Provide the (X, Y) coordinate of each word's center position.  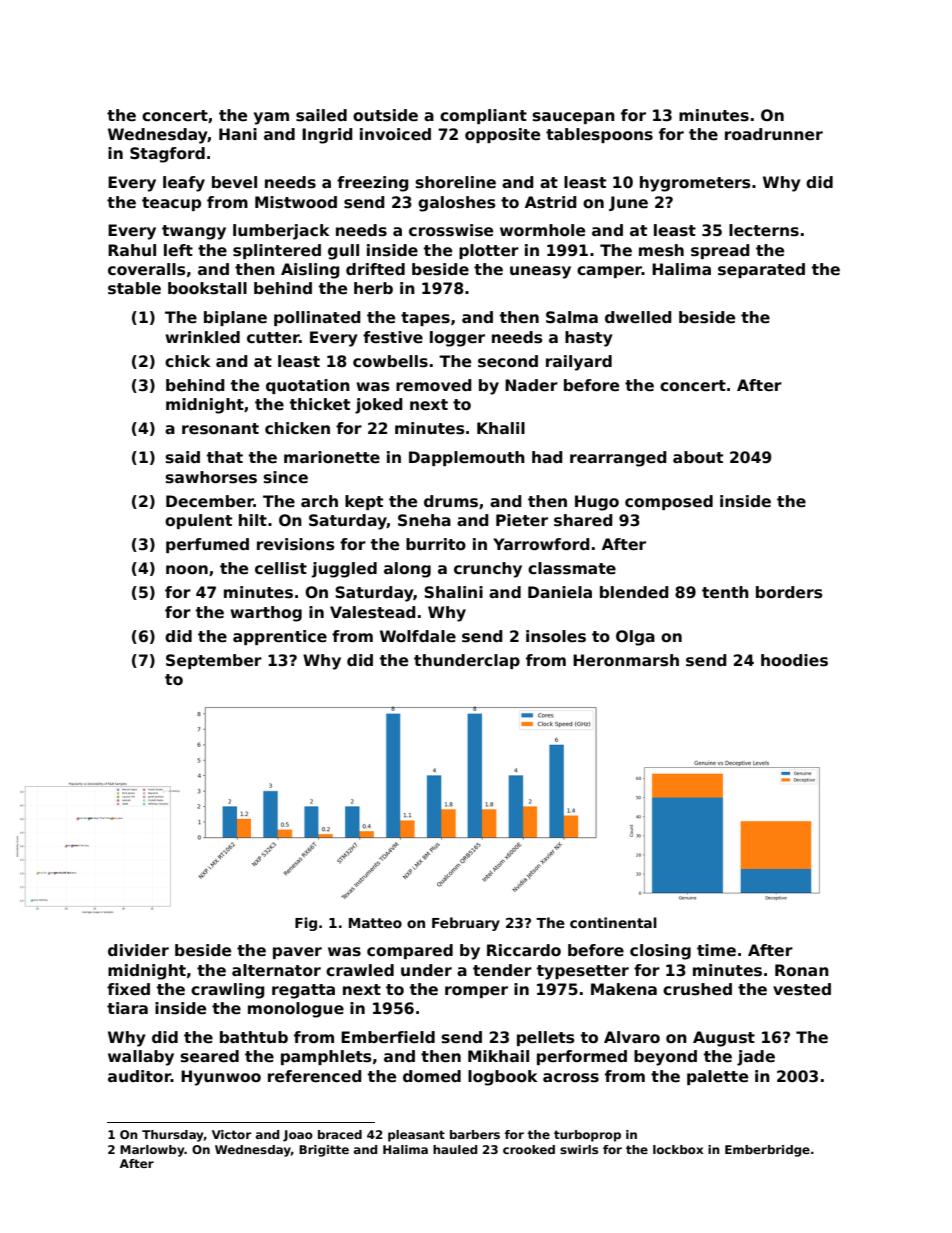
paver (297, 953)
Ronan (802, 970)
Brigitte (324, 1151)
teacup (171, 204)
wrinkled (202, 337)
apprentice (280, 637)
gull (343, 252)
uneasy (540, 272)
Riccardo (524, 950)
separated (761, 270)
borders (789, 592)
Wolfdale (418, 636)
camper (609, 272)
